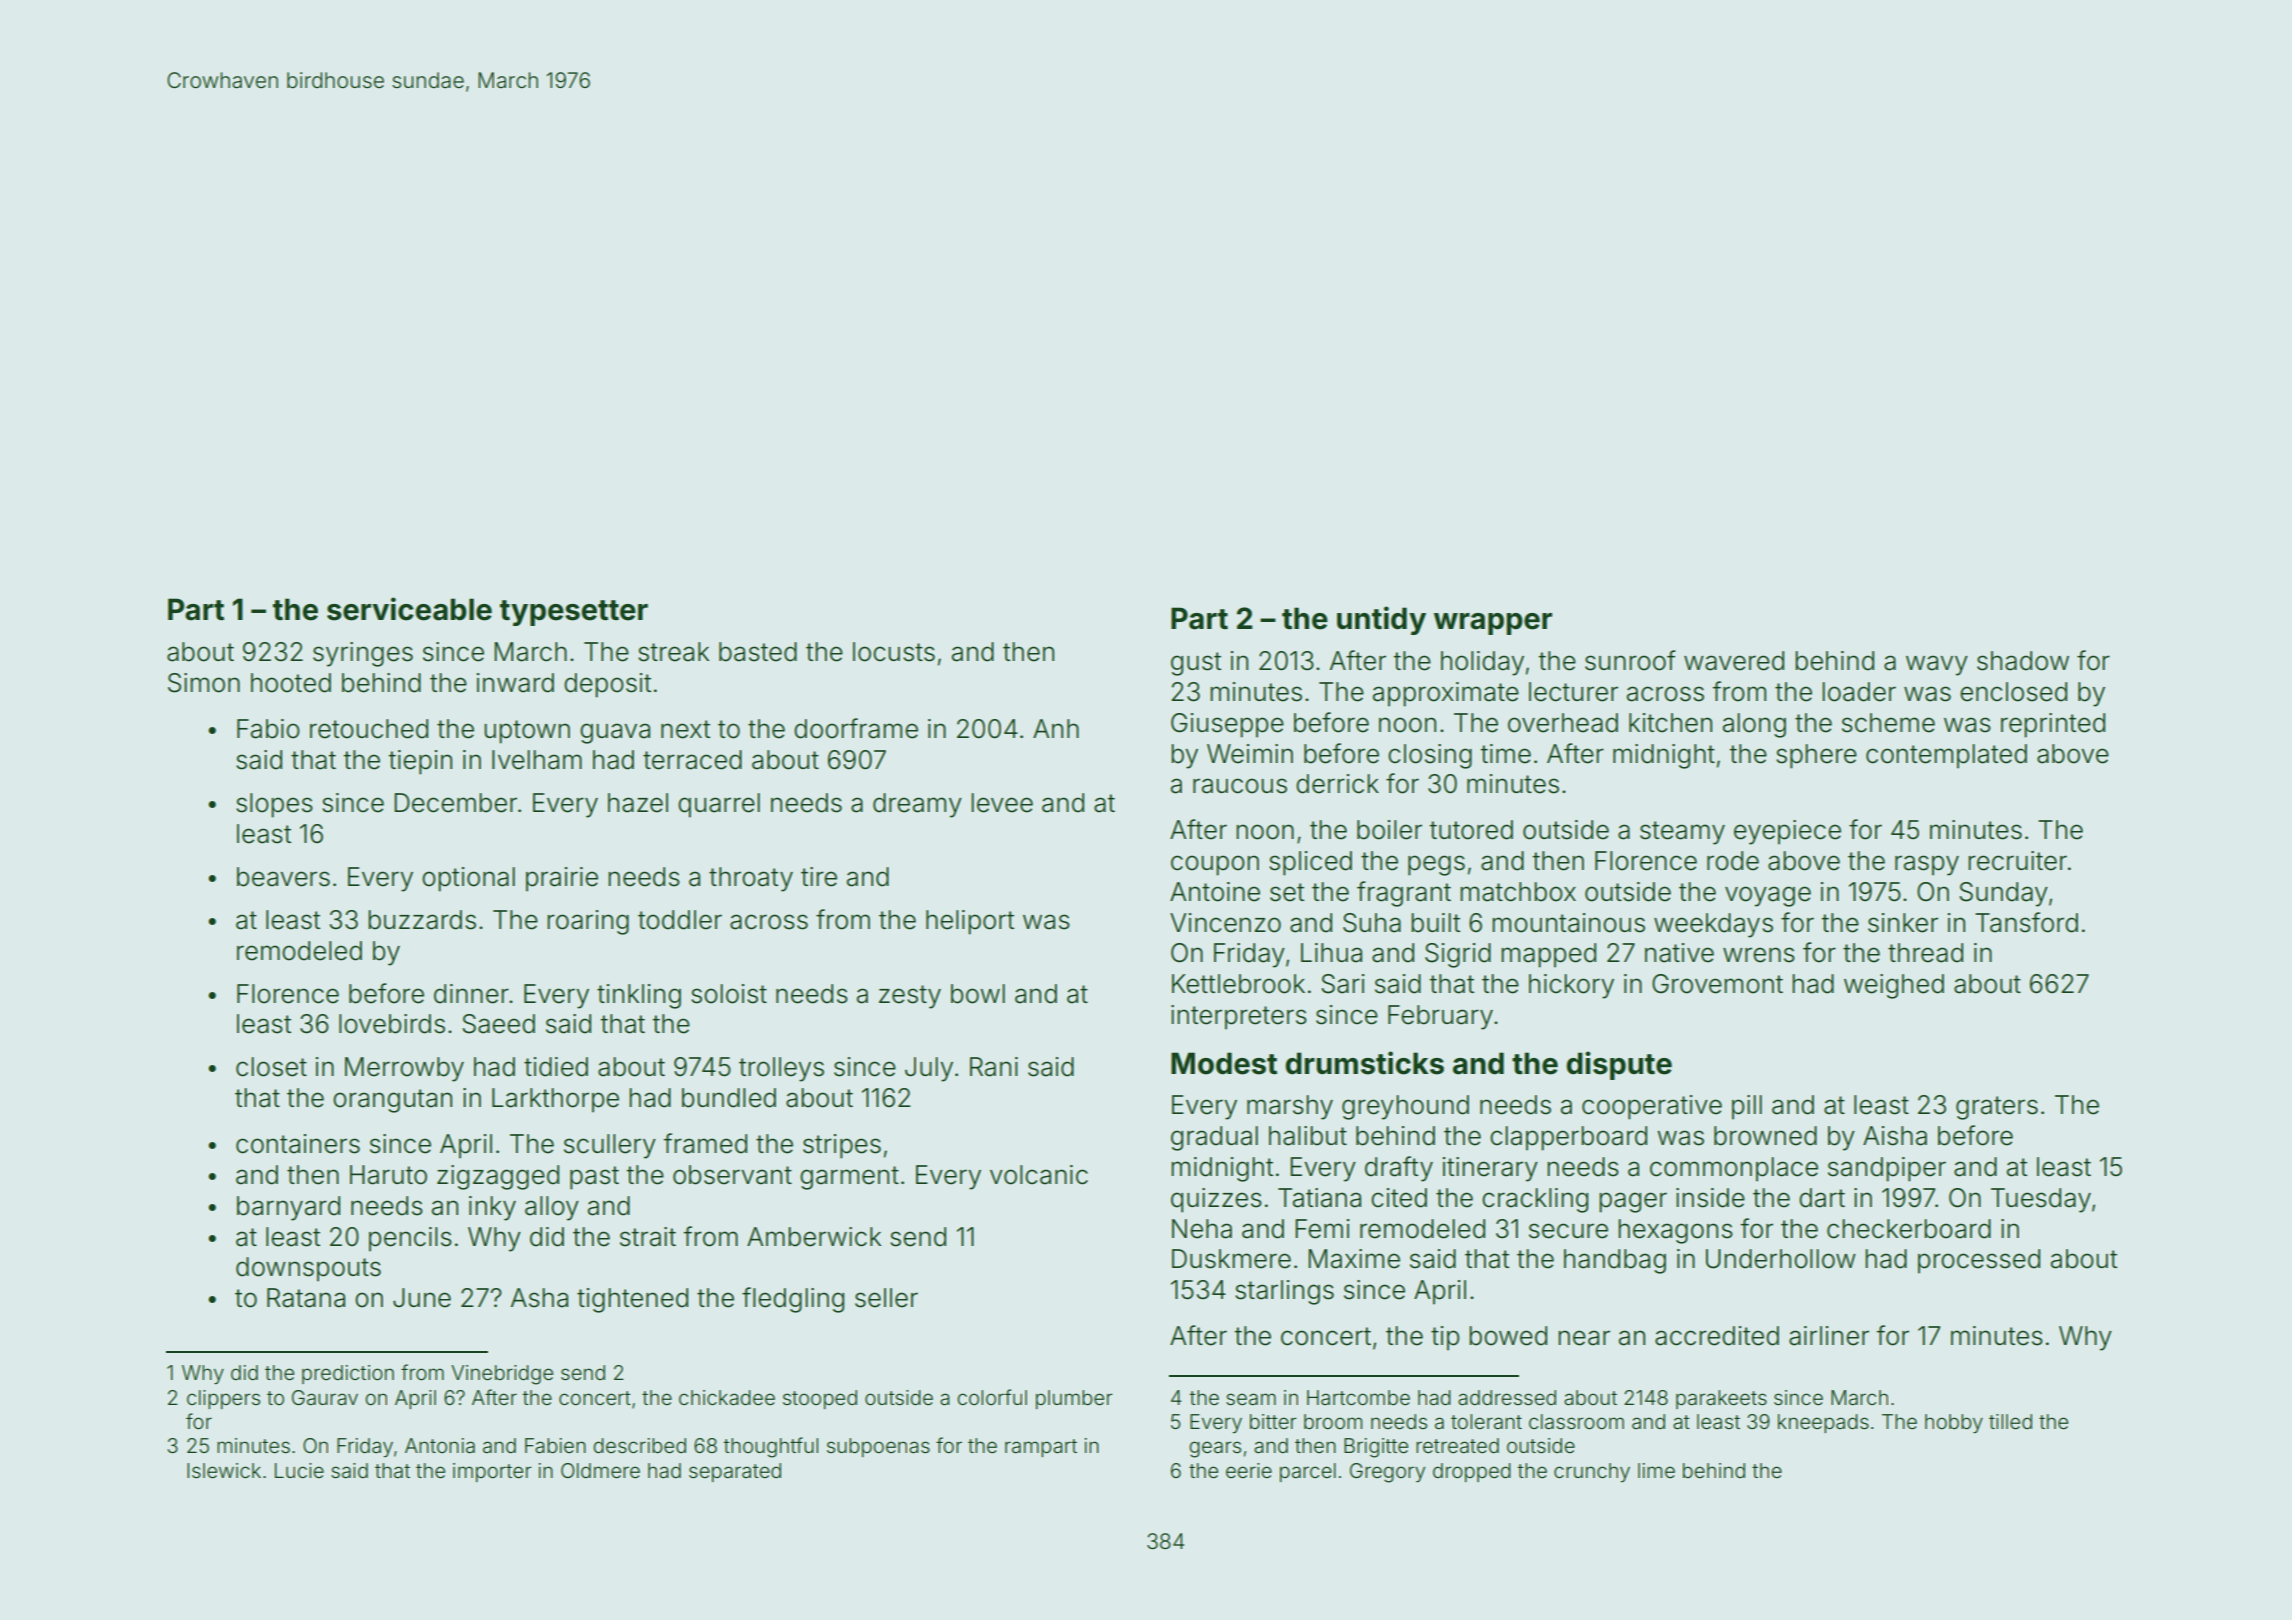 The height and width of the screenshot is (1620, 2292). I want to click on graters, so click(1997, 1108).
